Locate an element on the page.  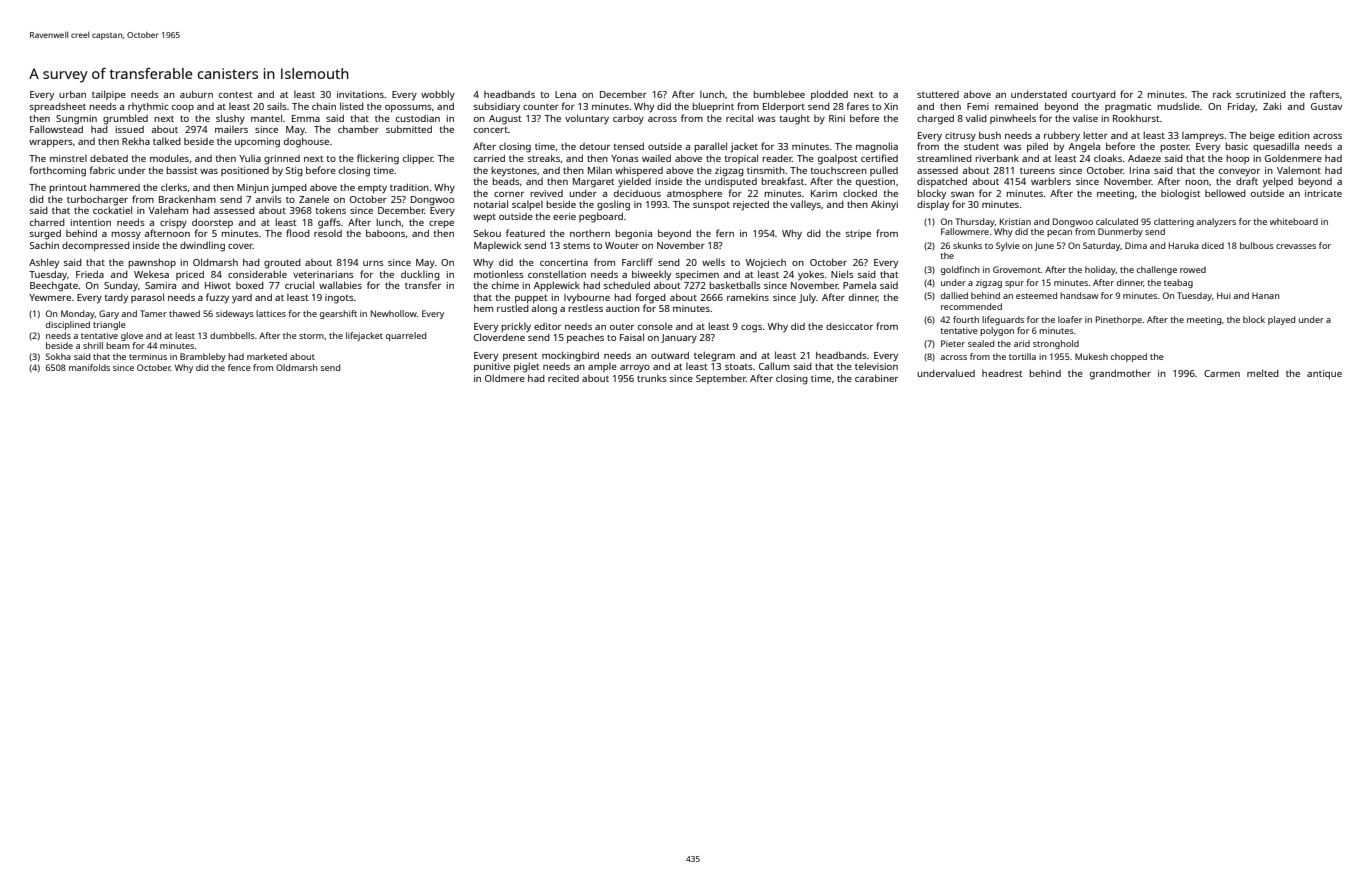
fern is located at coordinates (725, 233).
